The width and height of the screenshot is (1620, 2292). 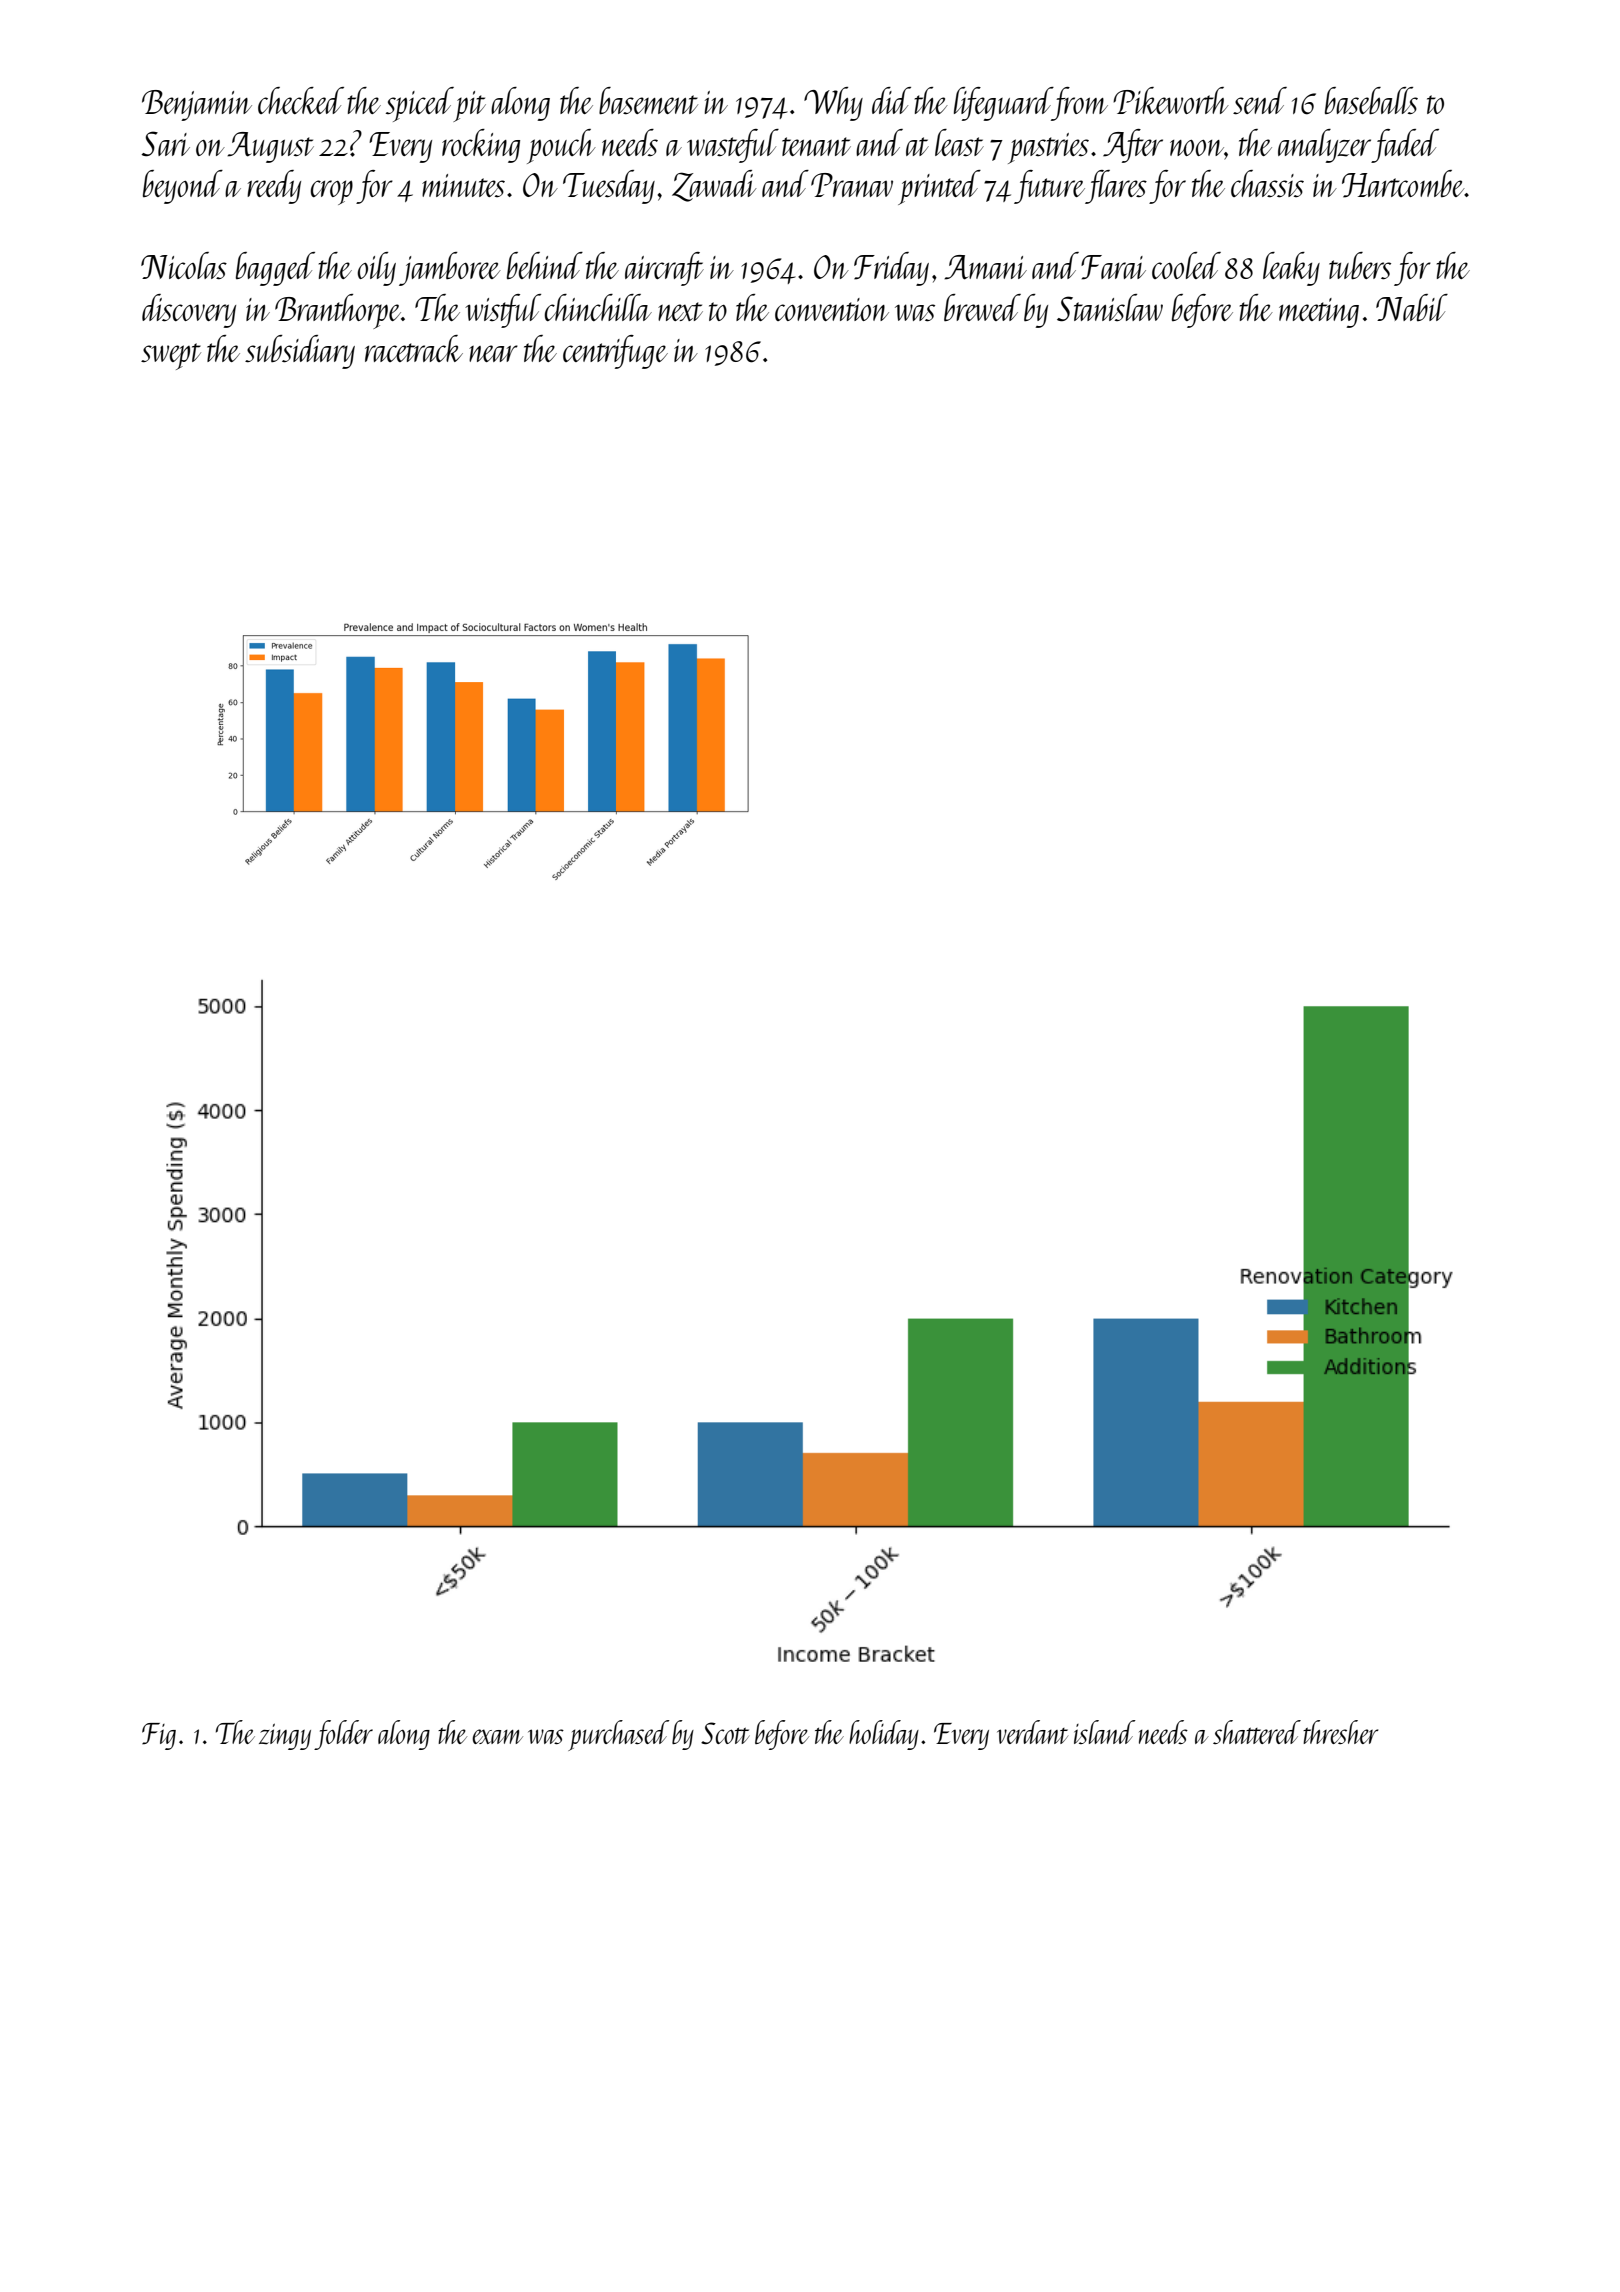 What do you see at coordinates (1340, 1732) in the screenshot?
I see `thresher` at bounding box center [1340, 1732].
